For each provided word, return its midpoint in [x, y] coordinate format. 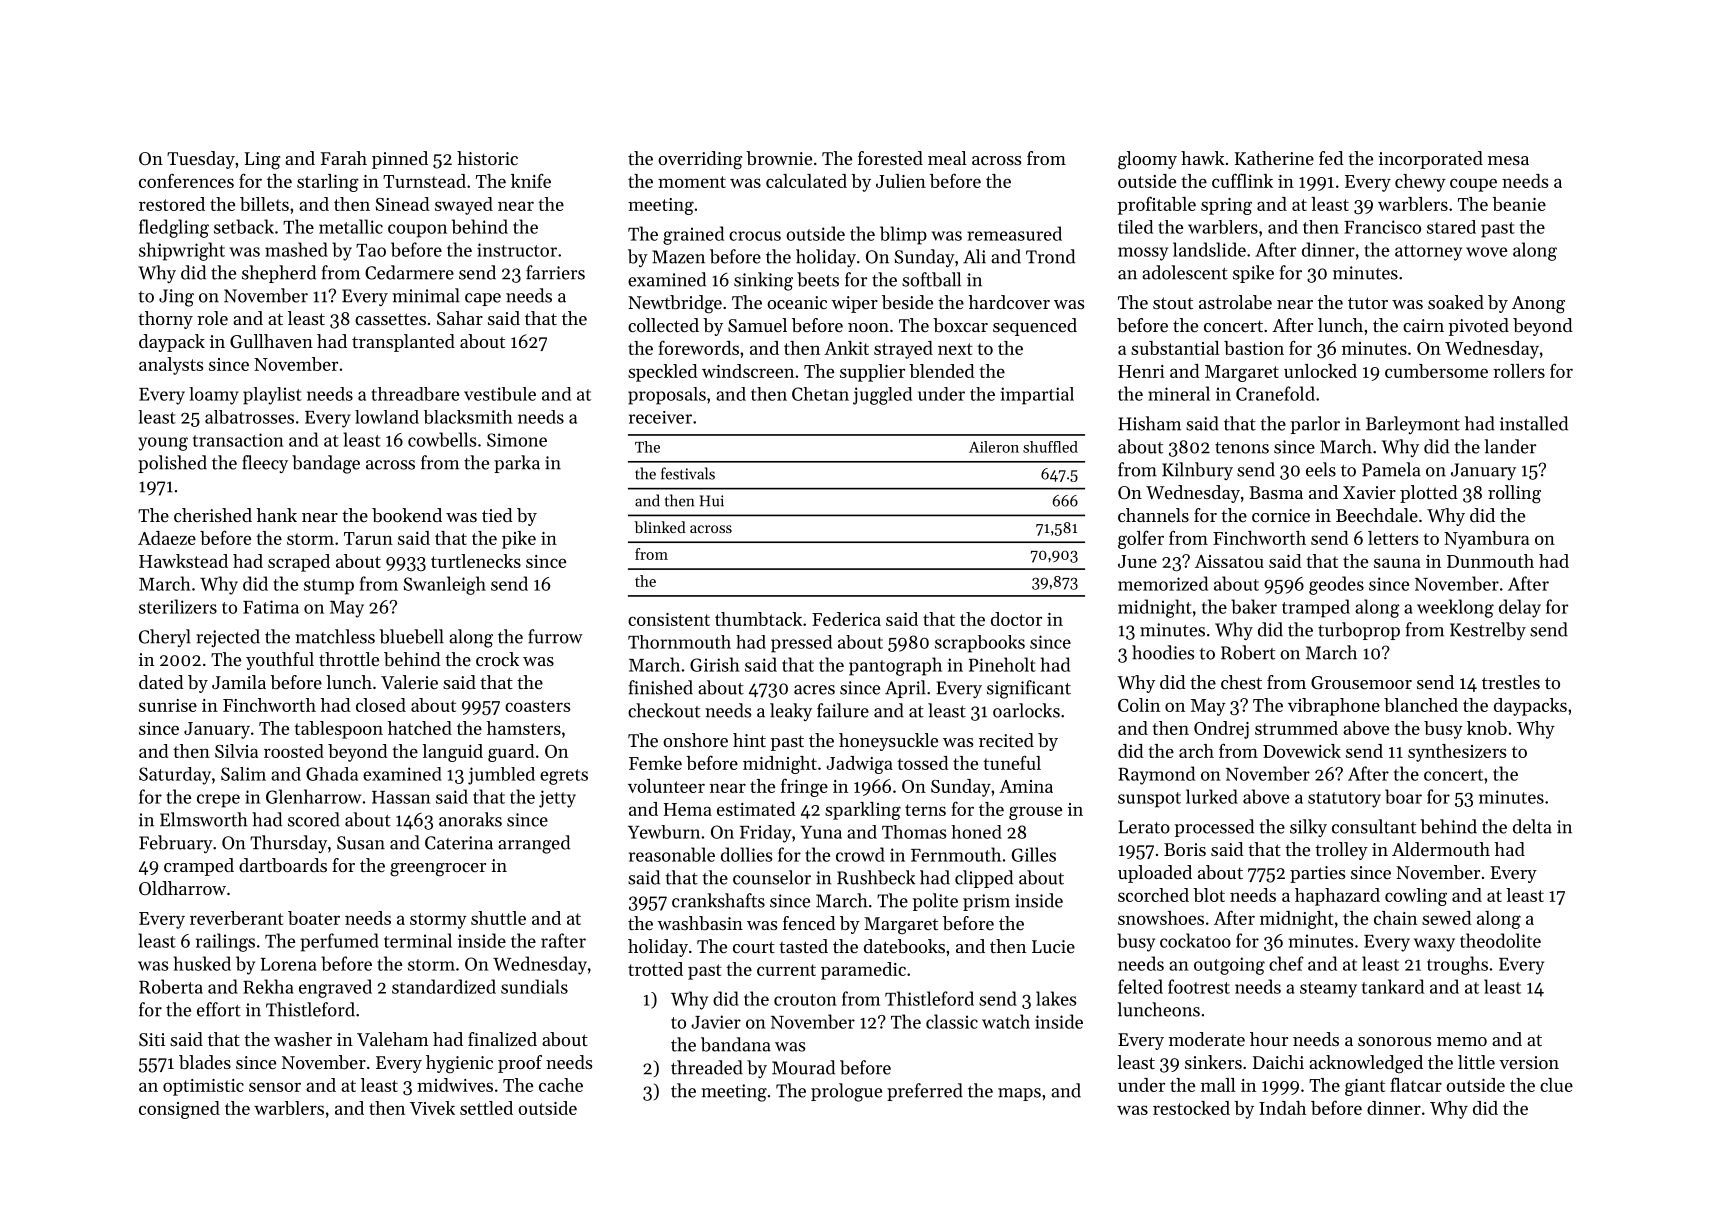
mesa [1508, 160]
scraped [299, 563]
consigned [179, 1110]
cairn [1423, 325]
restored [172, 204]
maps [1019, 1094]
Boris [1185, 849]
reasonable [672, 854]
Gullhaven [271, 341]
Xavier [1369, 492]
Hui [712, 501]
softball [931, 279]
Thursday [288, 844]
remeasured [1014, 233]
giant [1365, 1087]
